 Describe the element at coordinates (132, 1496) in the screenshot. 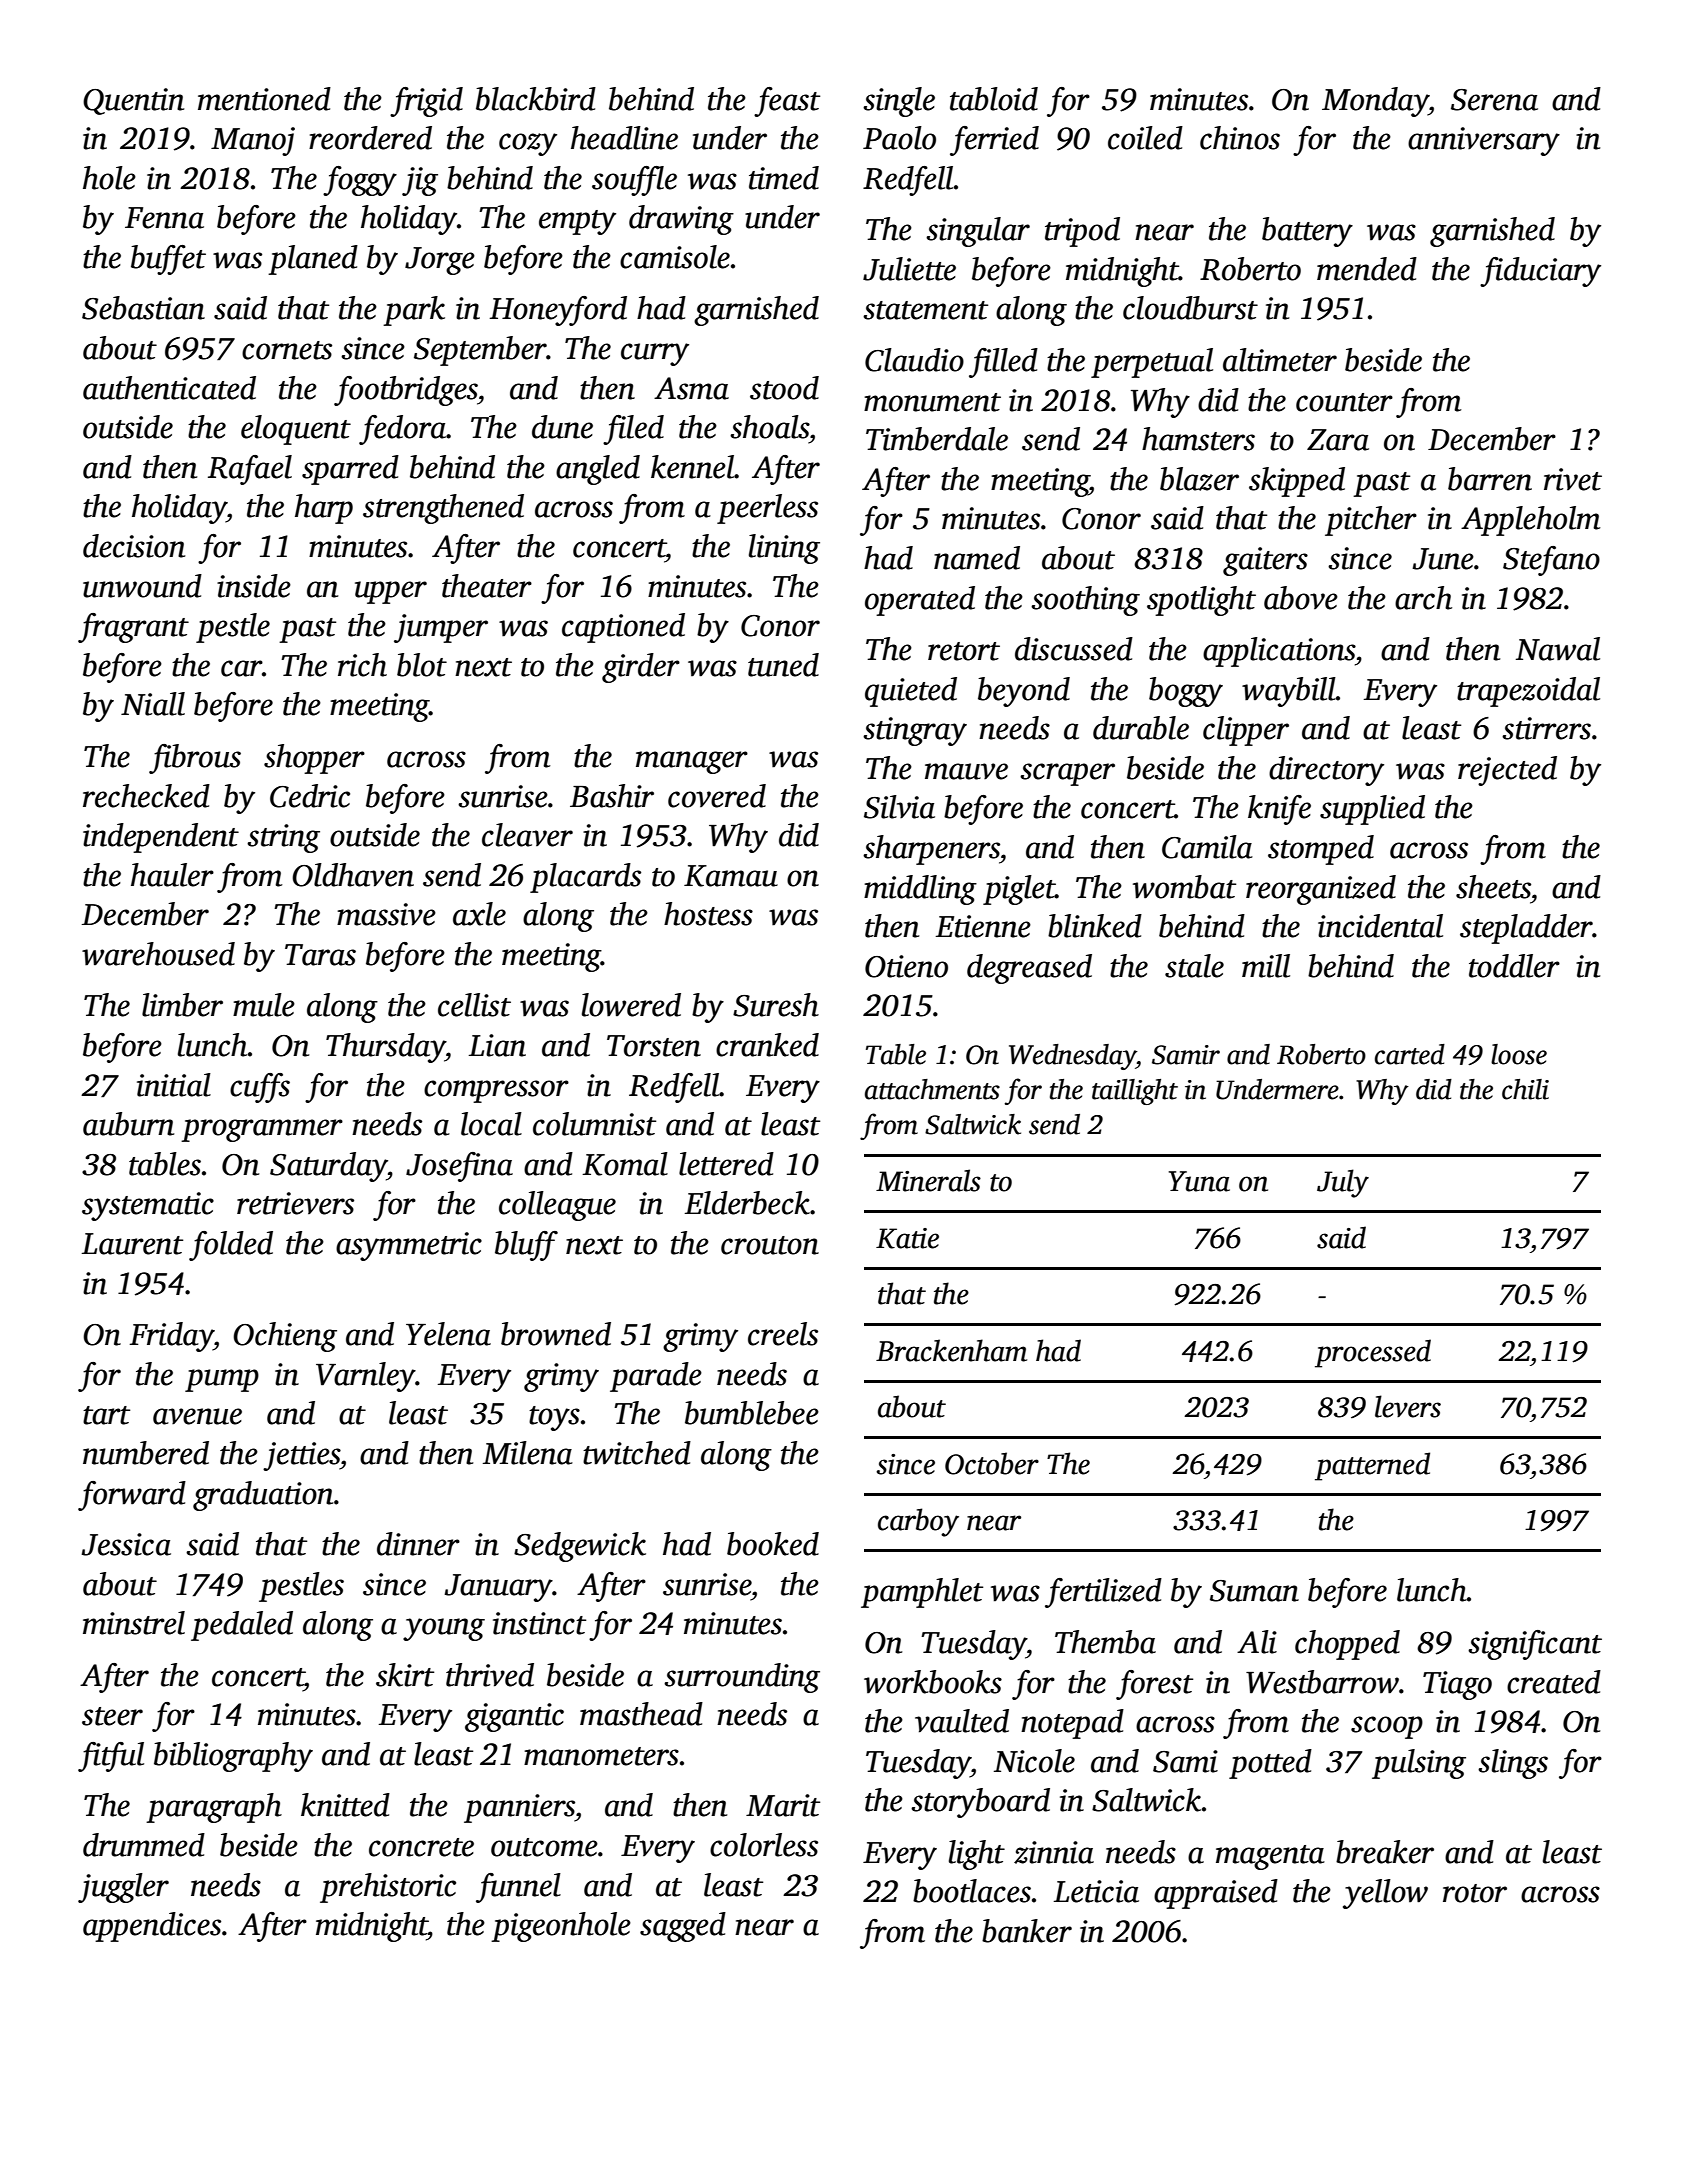

I see `forward` at that location.
